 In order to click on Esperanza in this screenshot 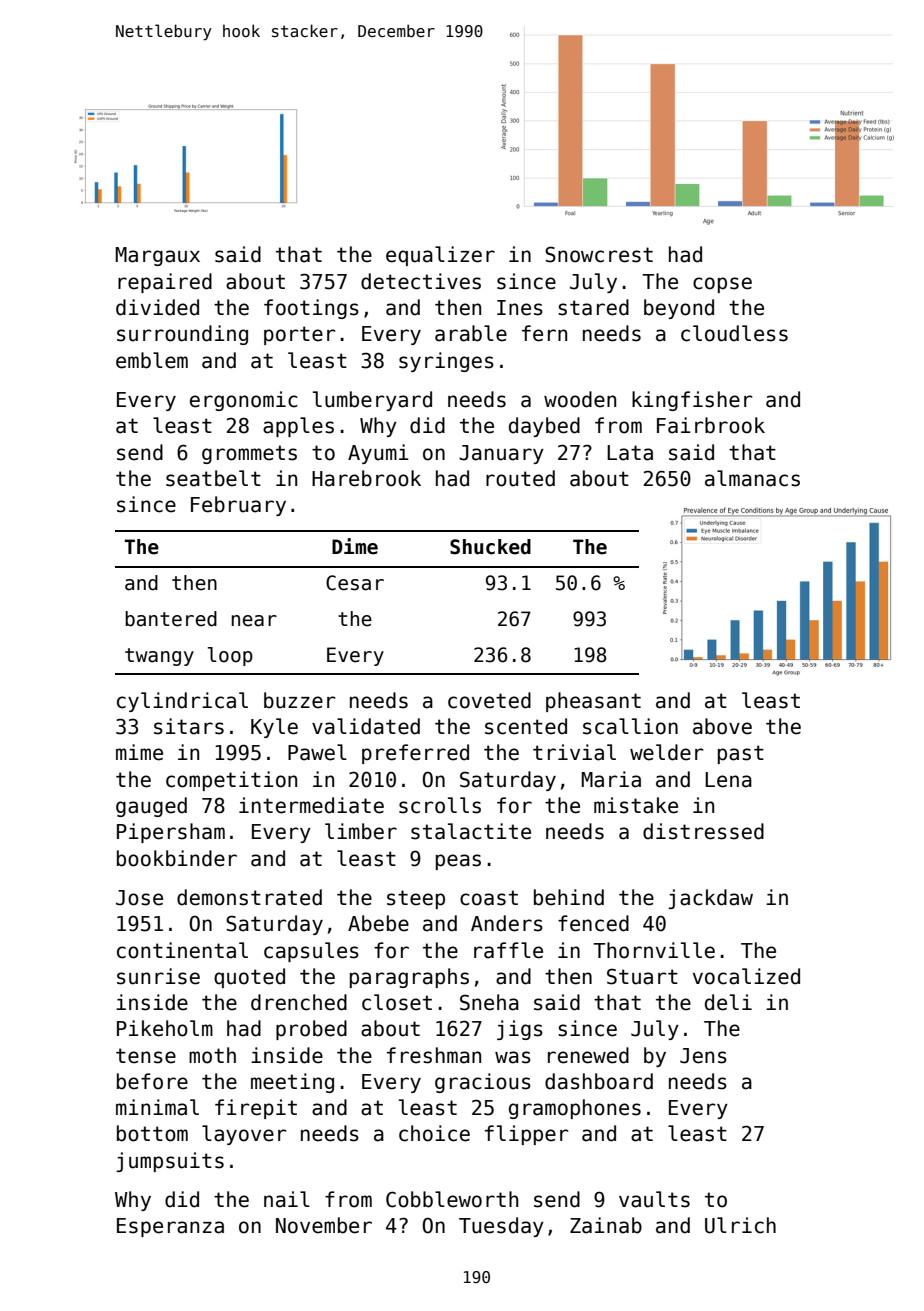, I will do `click(170, 1227)`.
